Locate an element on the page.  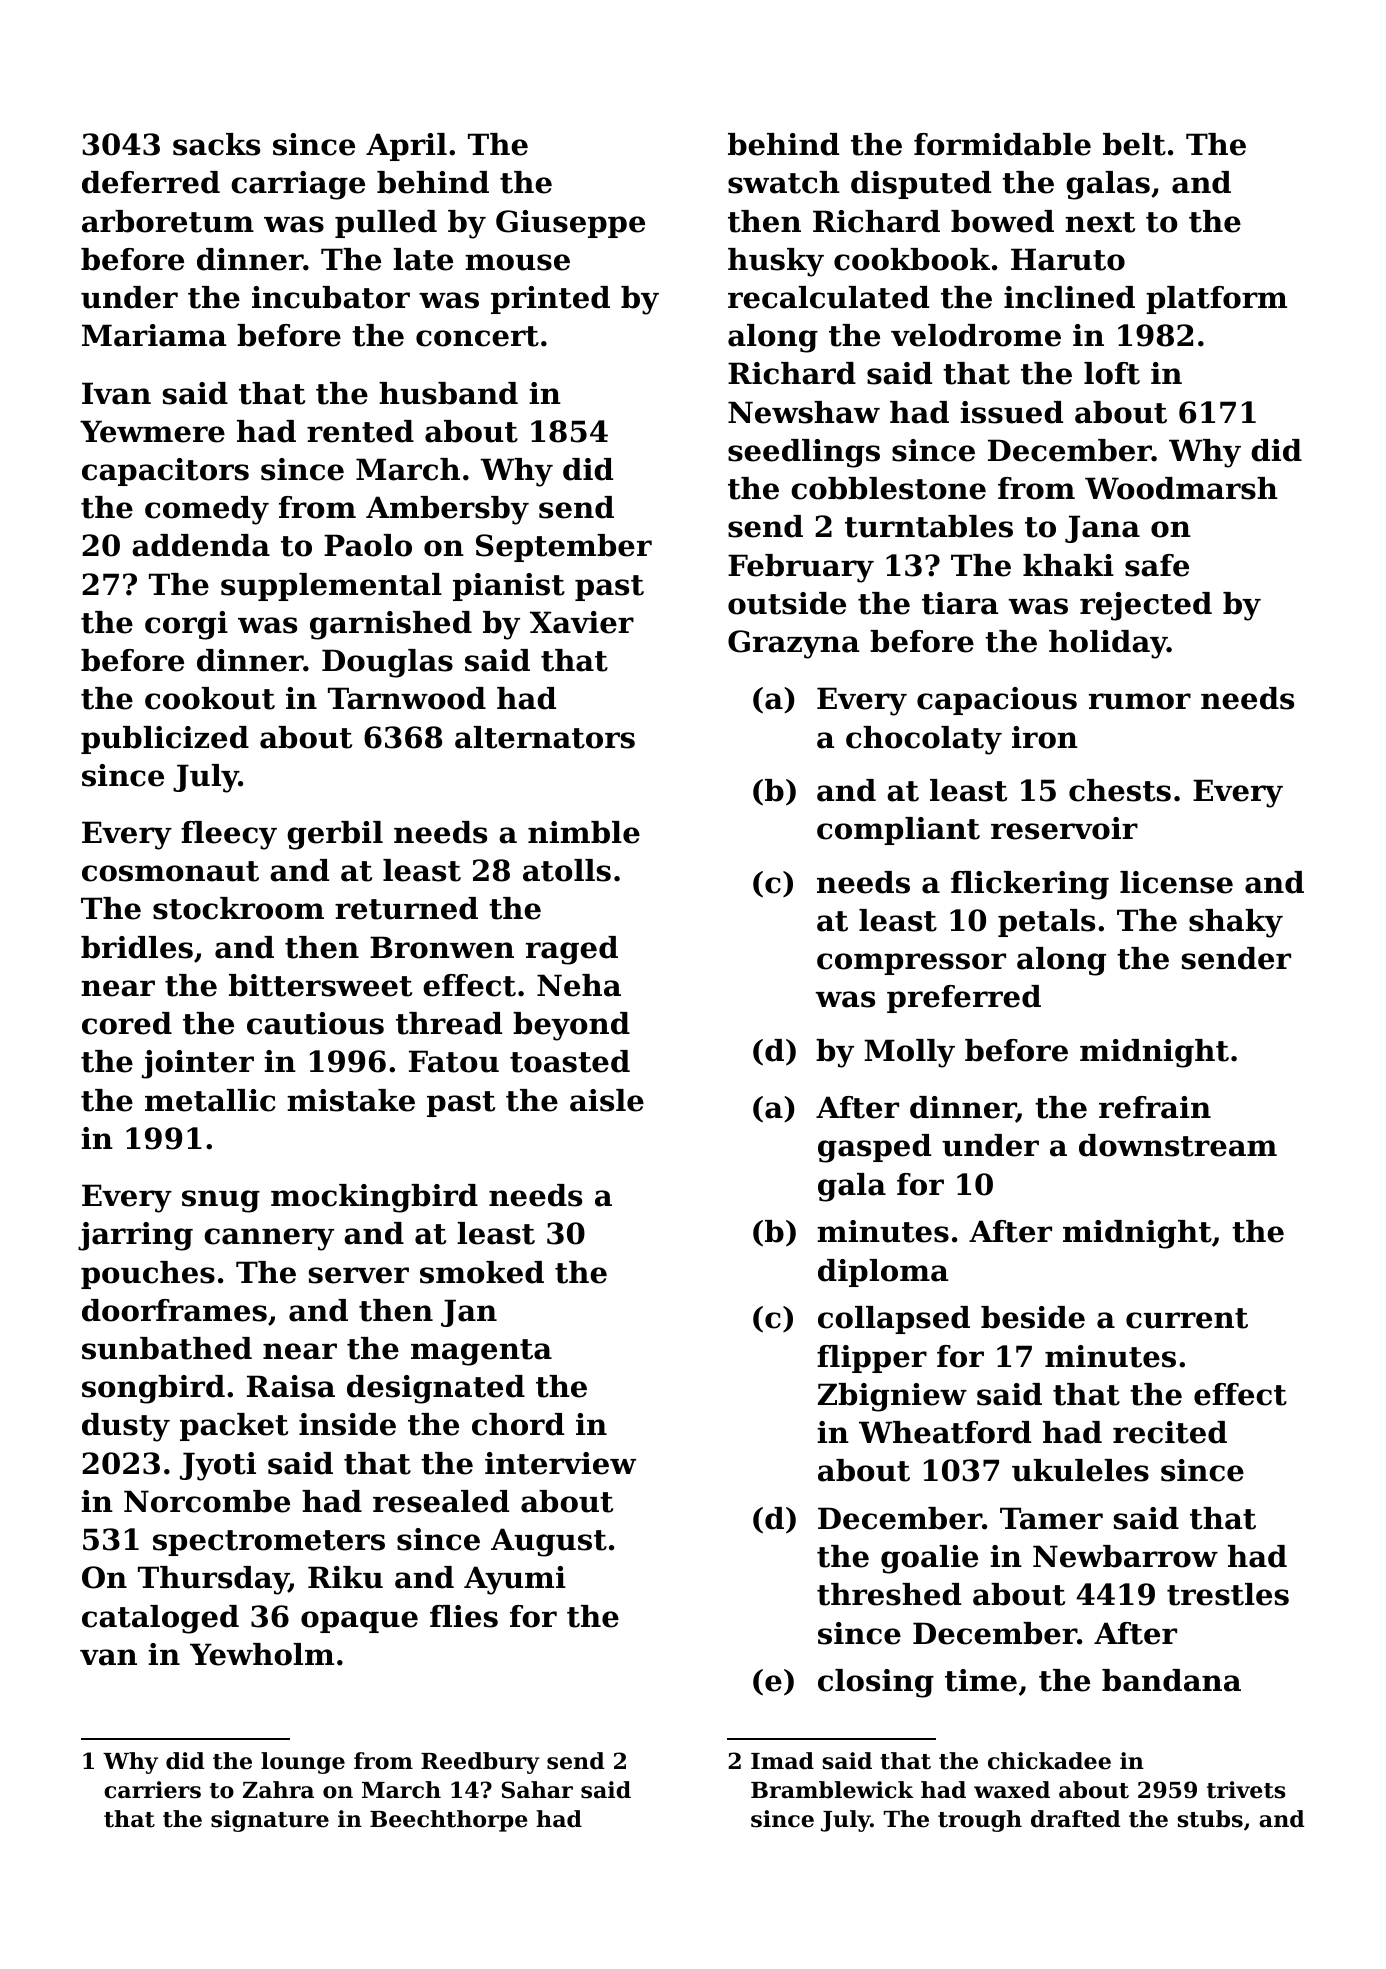
spectrometers is located at coordinates (269, 1543).
